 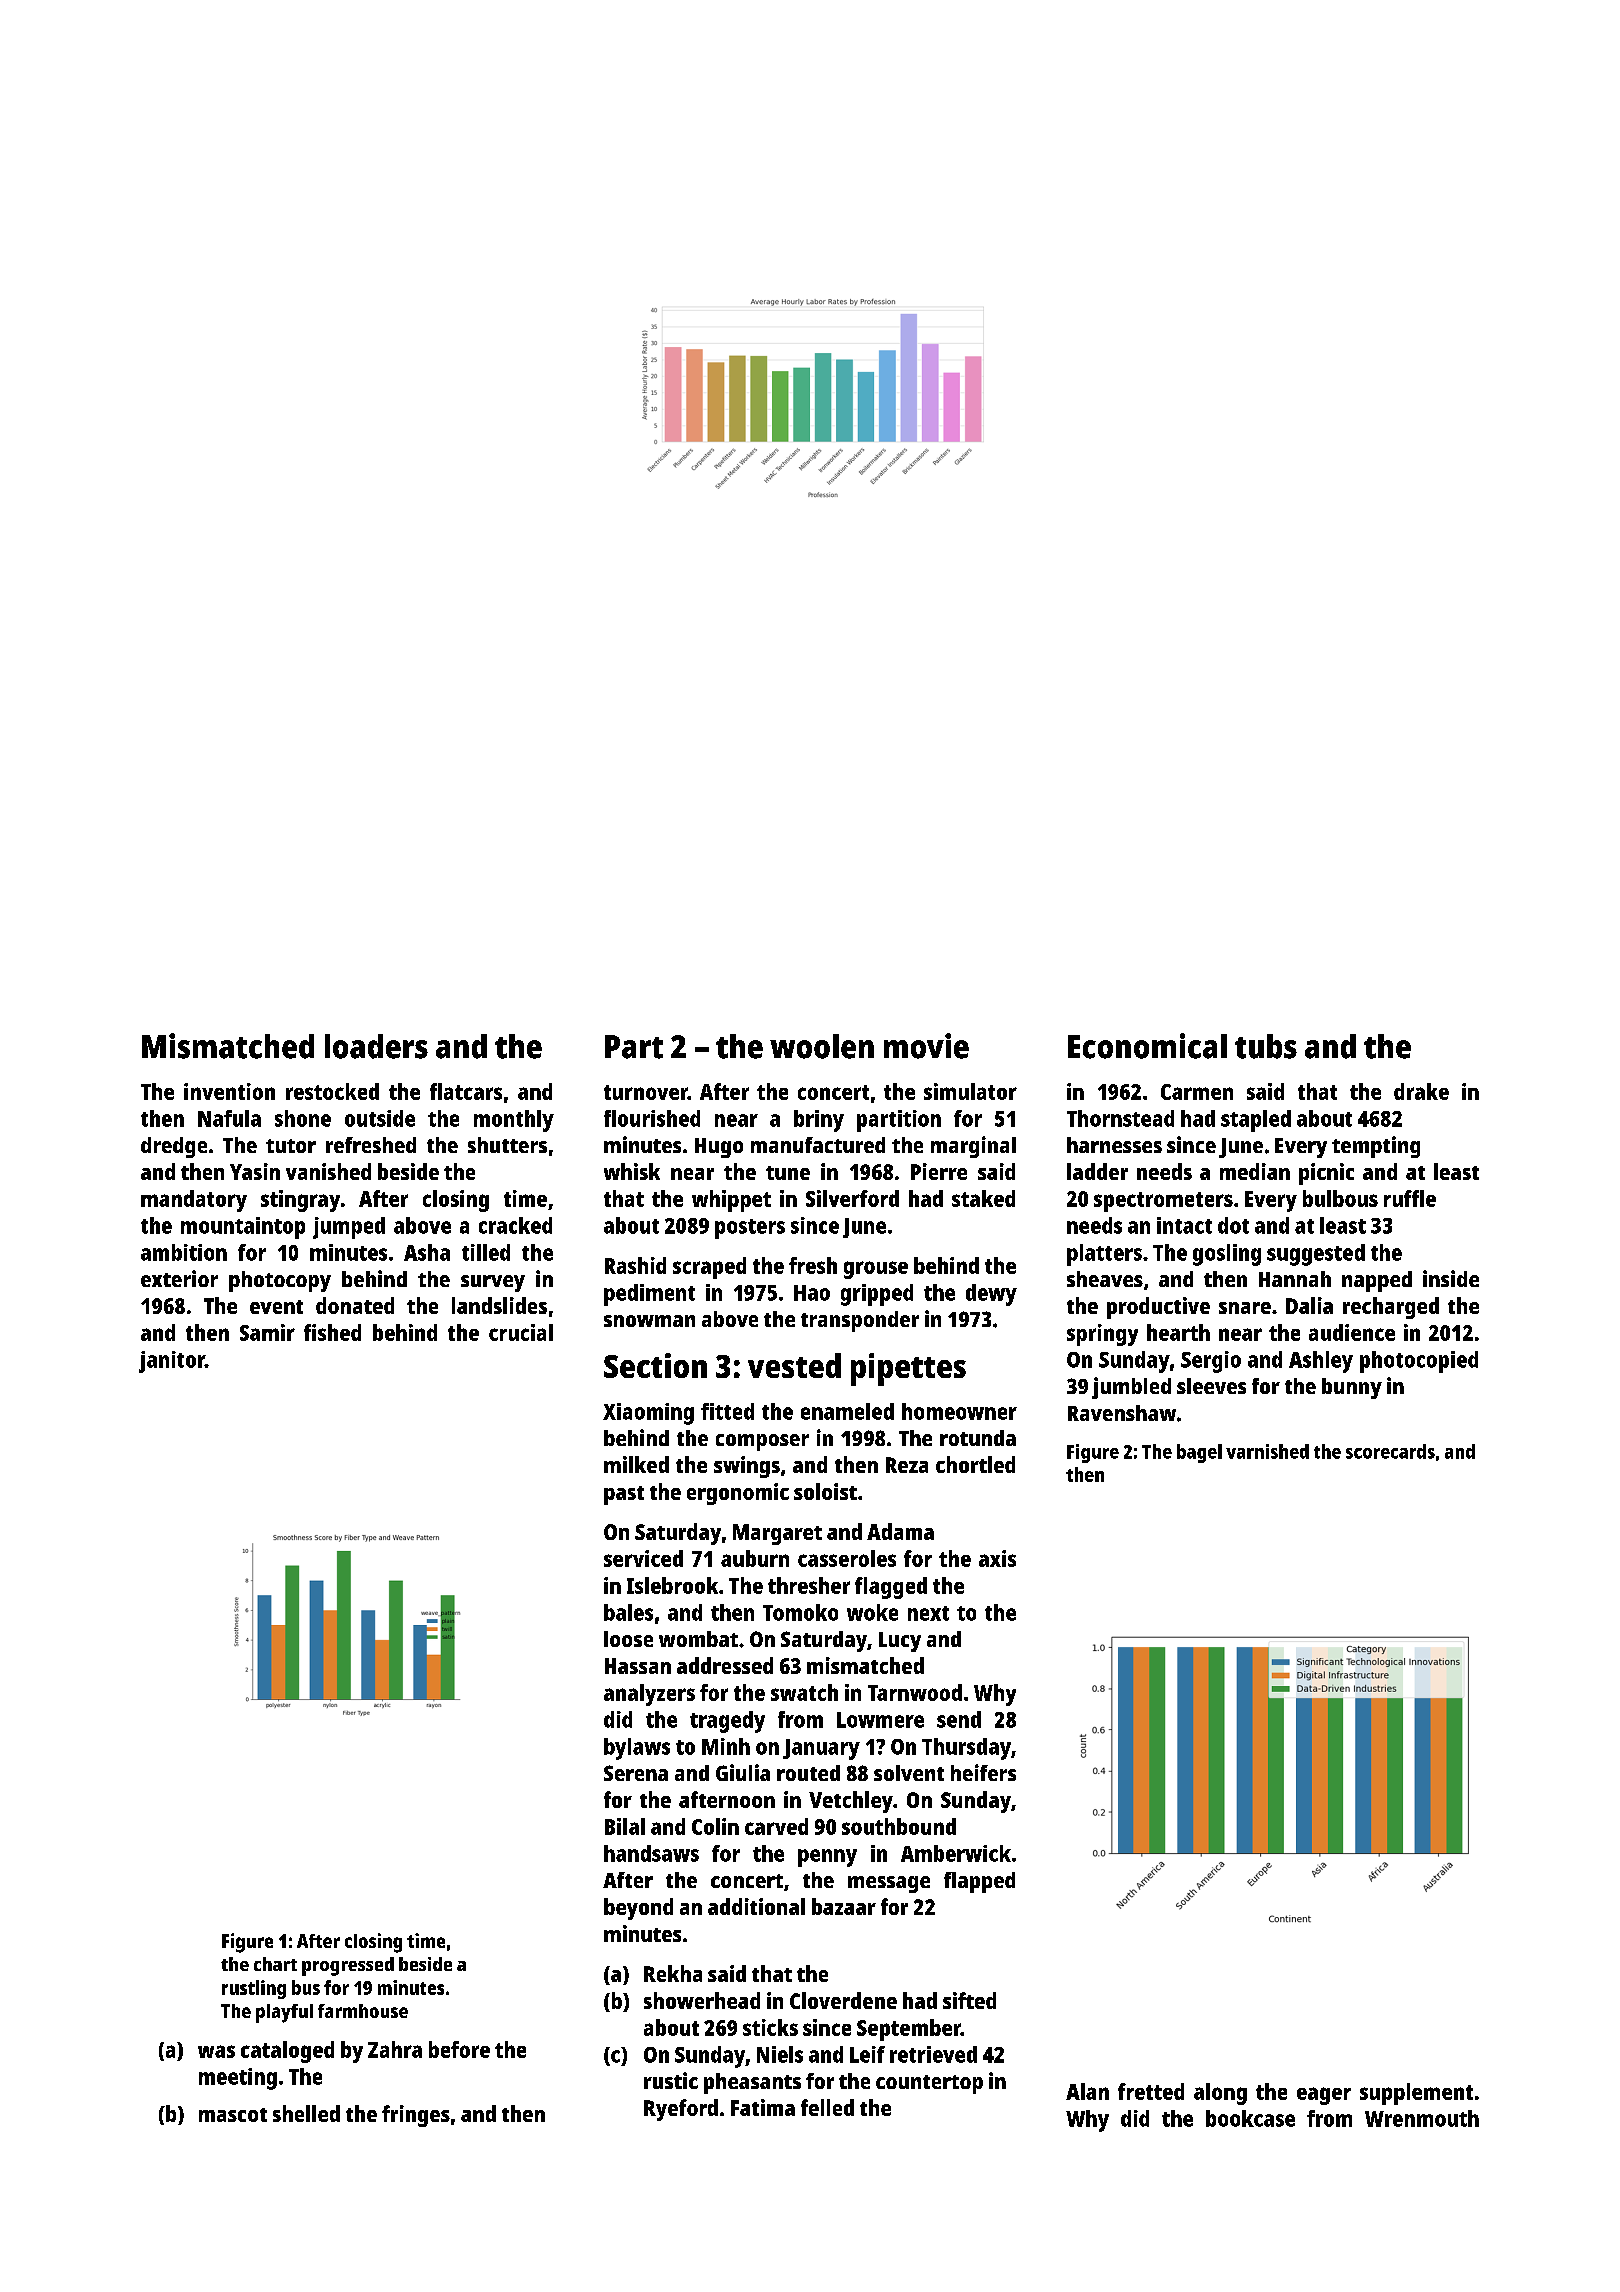 I want to click on send, so click(x=959, y=1719).
